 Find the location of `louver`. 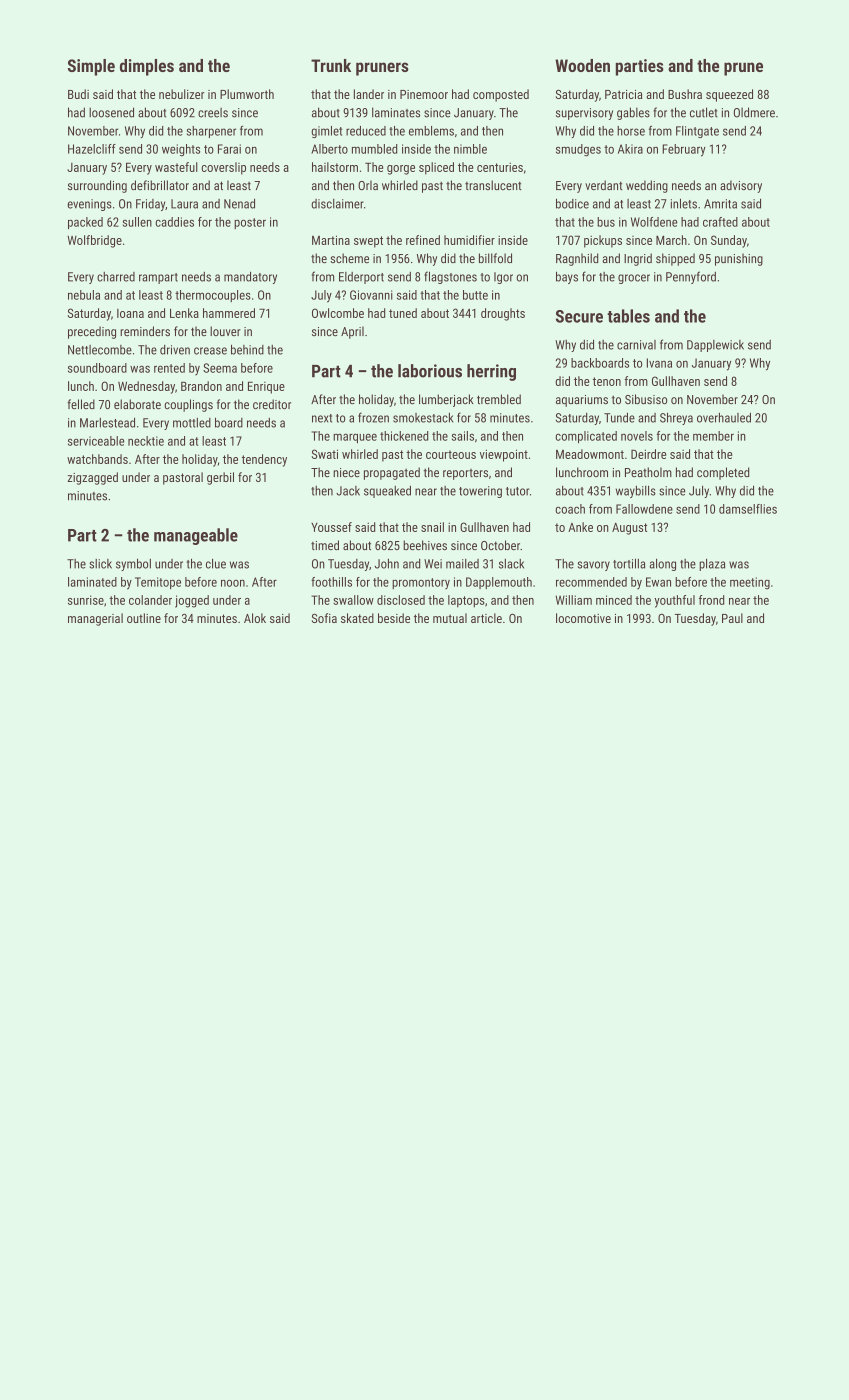

louver is located at coordinates (225, 331).
